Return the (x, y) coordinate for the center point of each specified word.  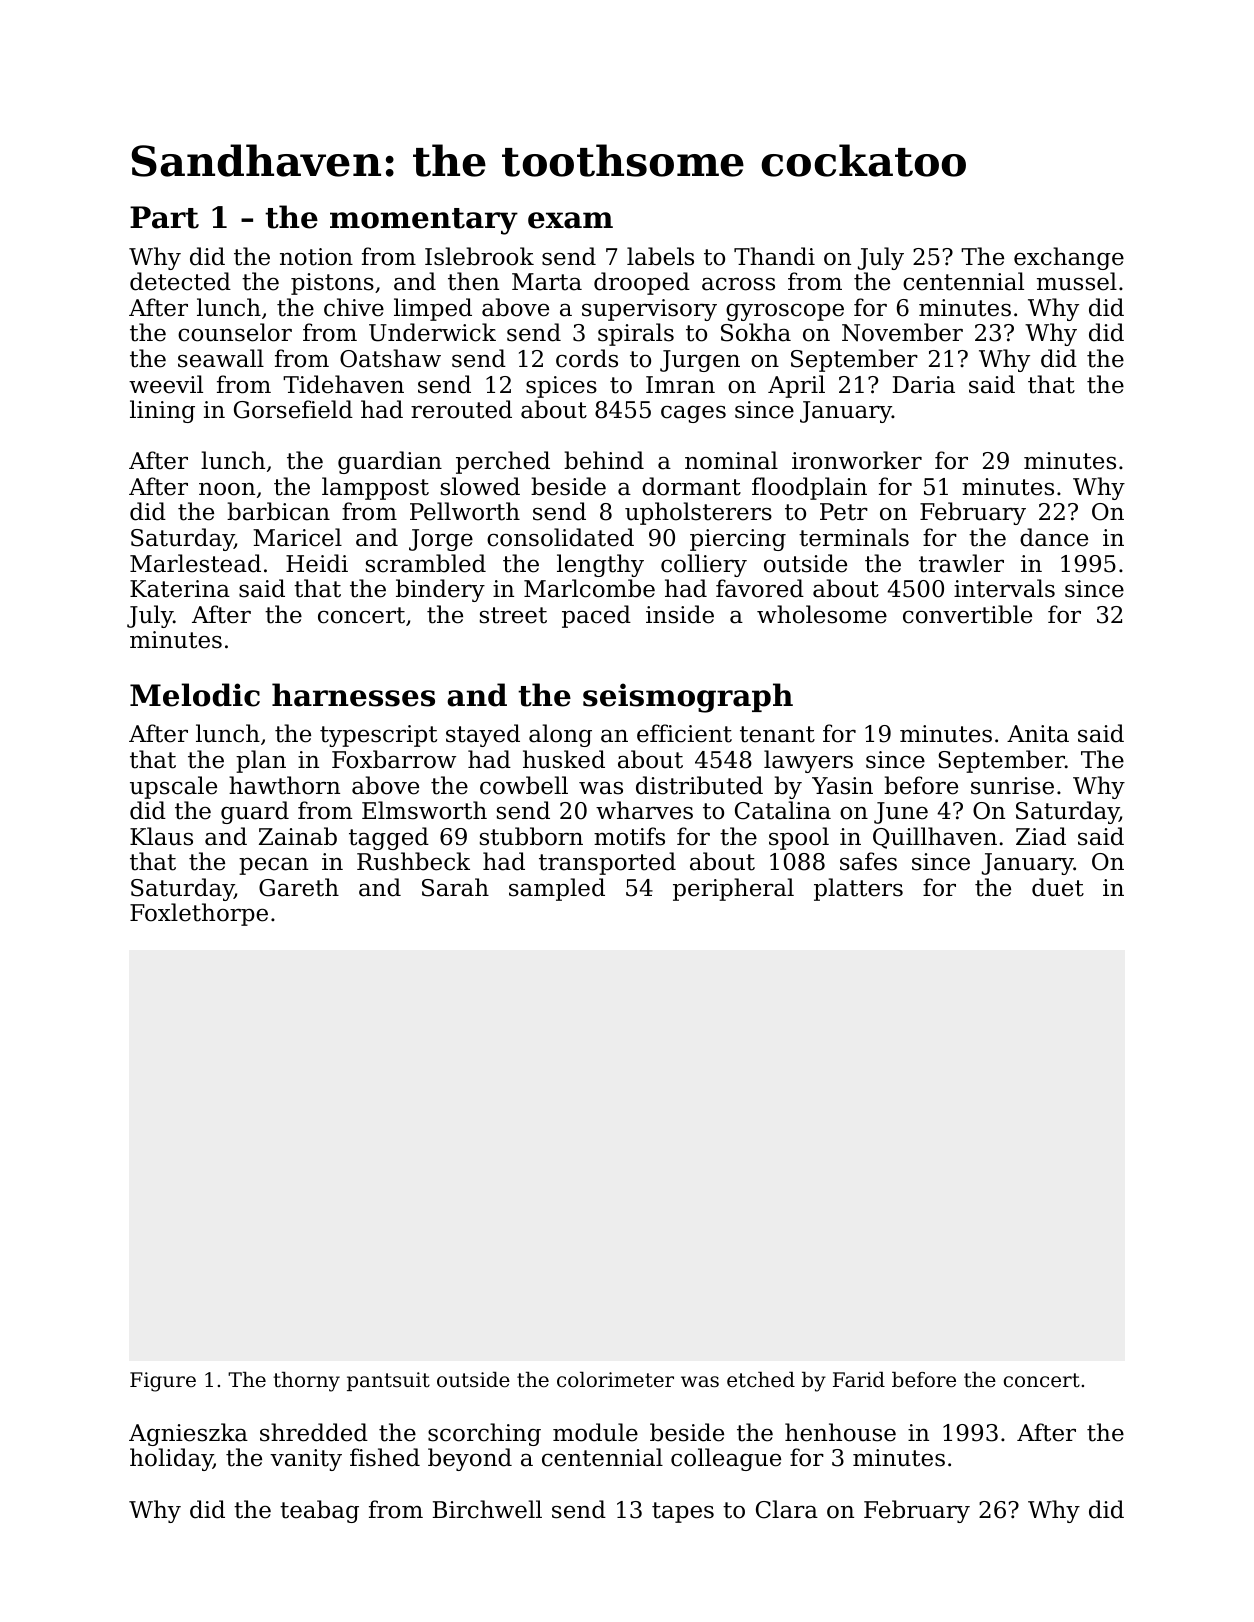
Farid (859, 1380)
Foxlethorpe (199, 914)
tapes (683, 1512)
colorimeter (615, 1380)
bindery (440, 590)
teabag (319, 1511)
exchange (1069, 258)
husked (564, 759)
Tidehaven (343, 384)
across (738, 284)
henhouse (840, 1432)
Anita (1038, 734)
